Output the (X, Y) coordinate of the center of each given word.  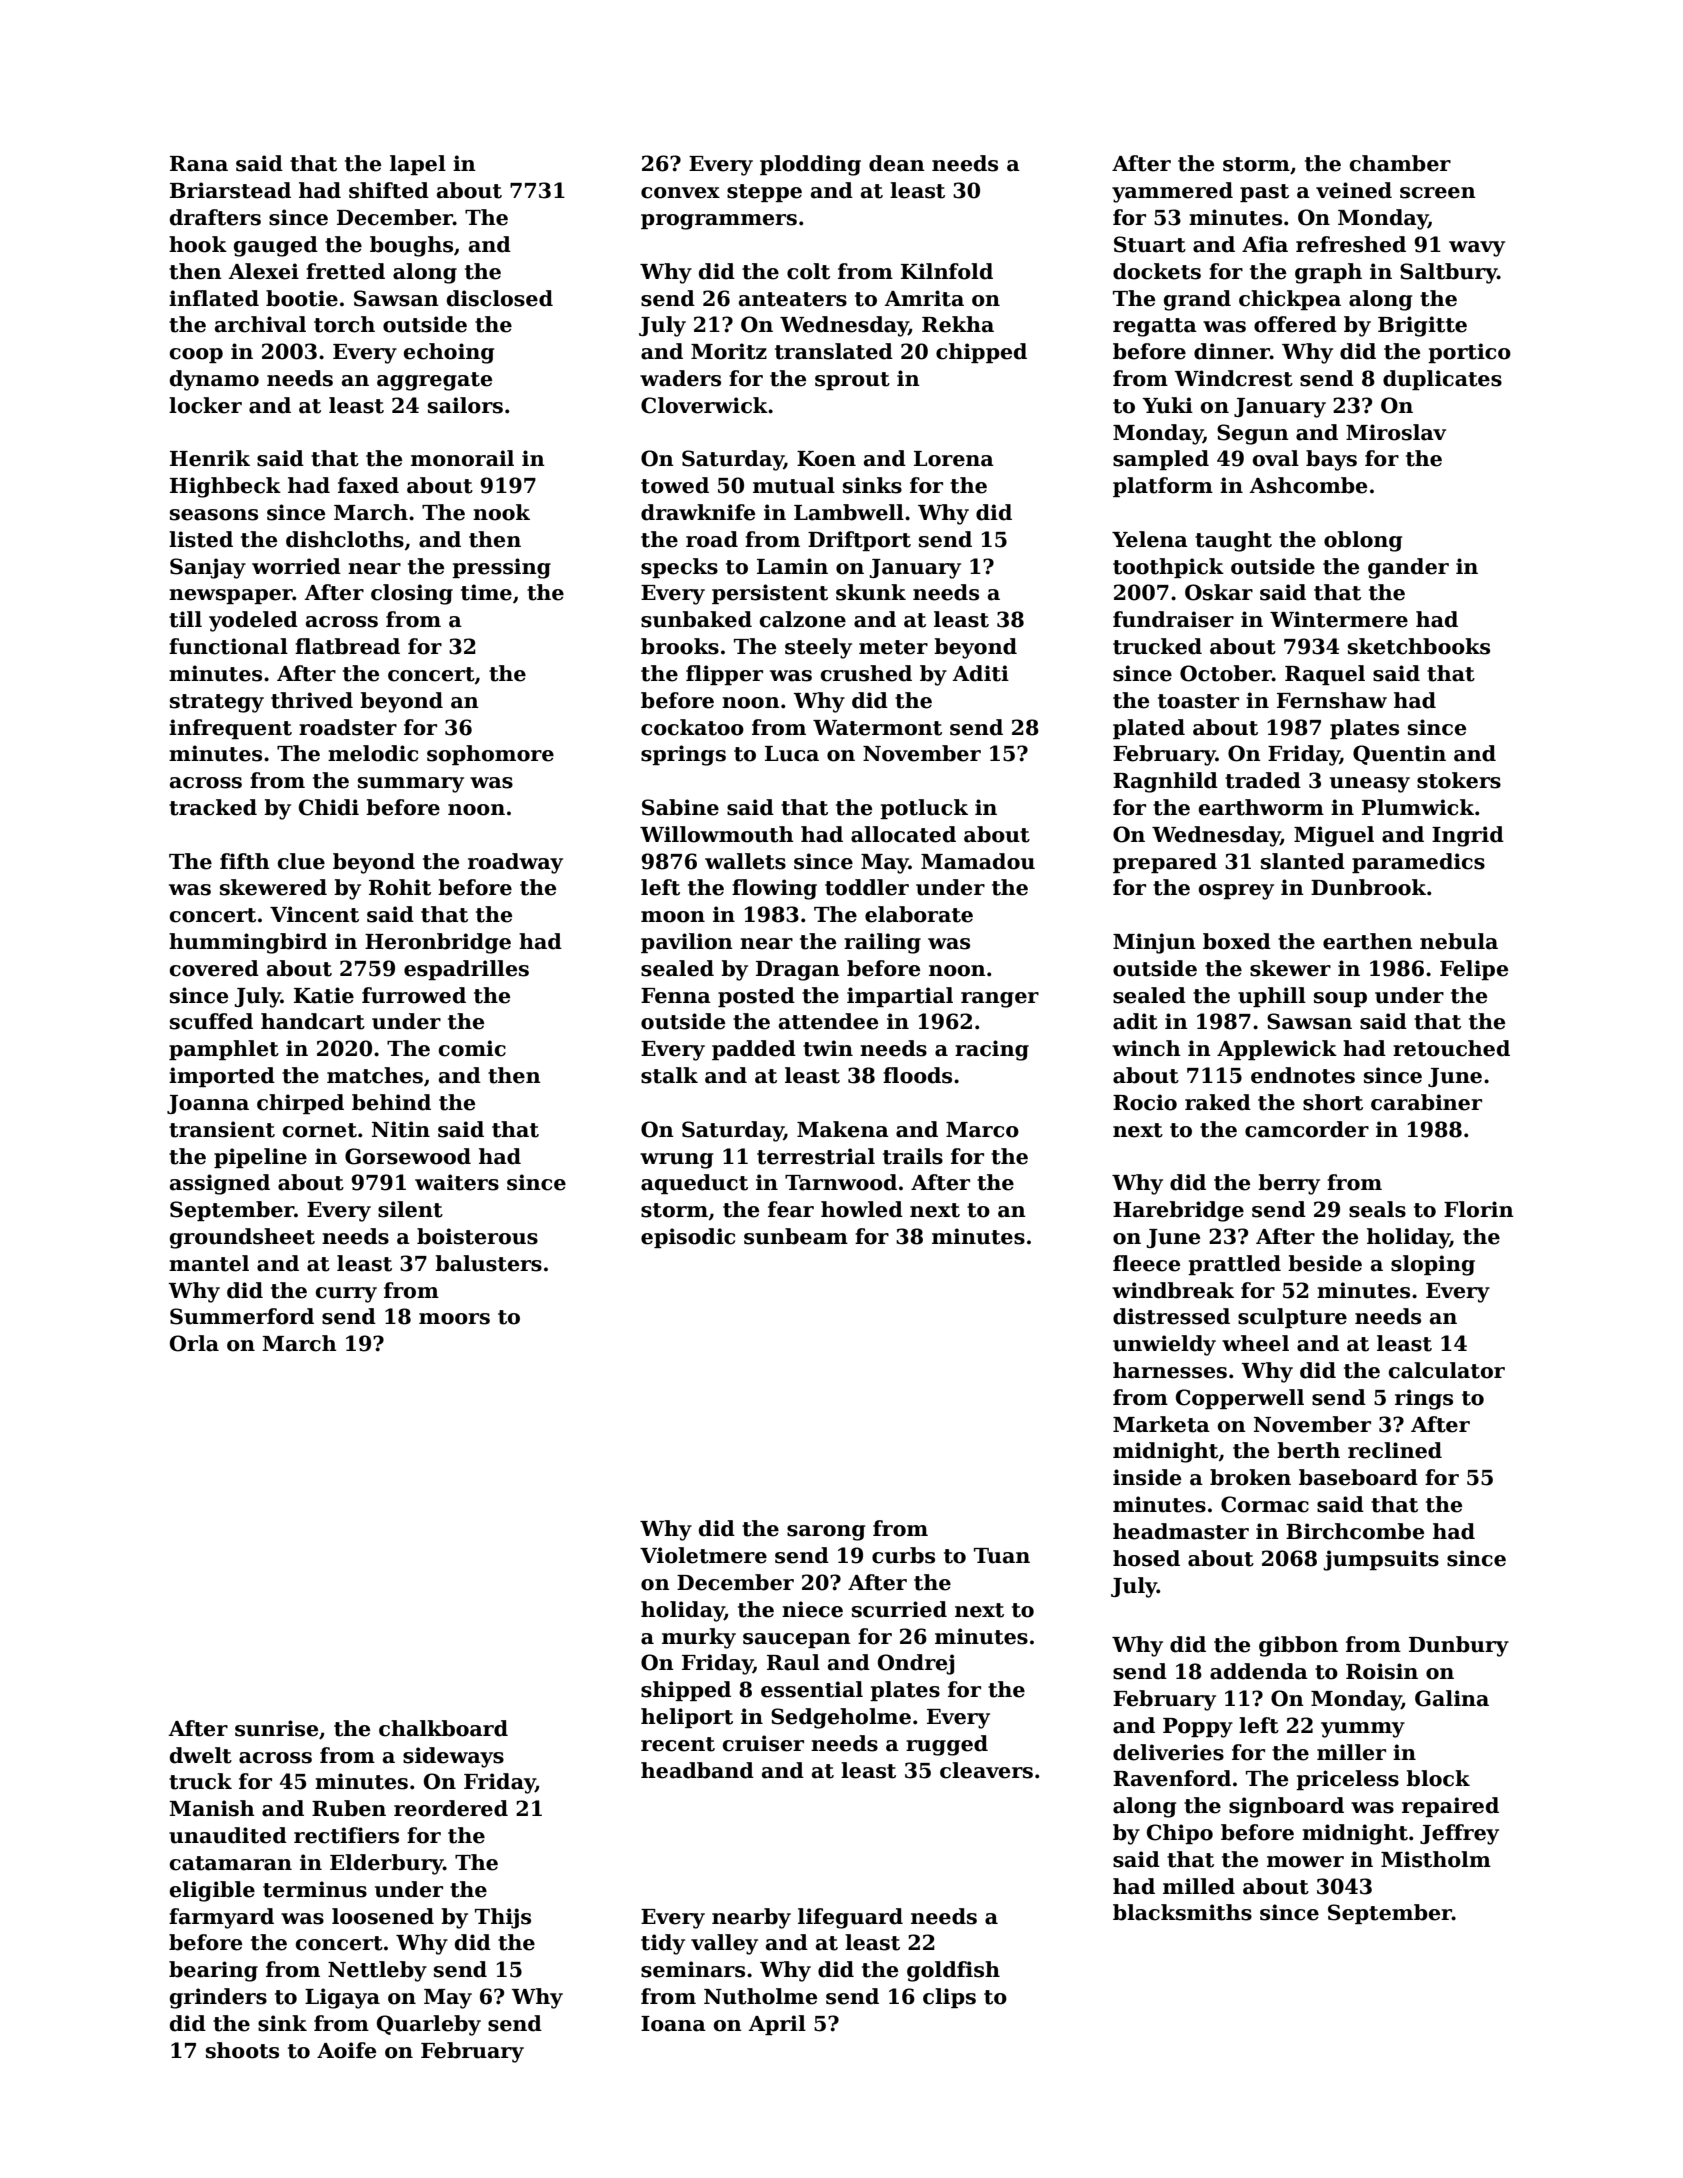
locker (205, 405)
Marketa (1161, 1424)
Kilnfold (947, 271)
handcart (313, 1021)
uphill (1272, 997)
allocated (903, 834)
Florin (1479, 1209)
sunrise (276, 1728)
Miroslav (1396, 432)
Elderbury (387, 1864)
